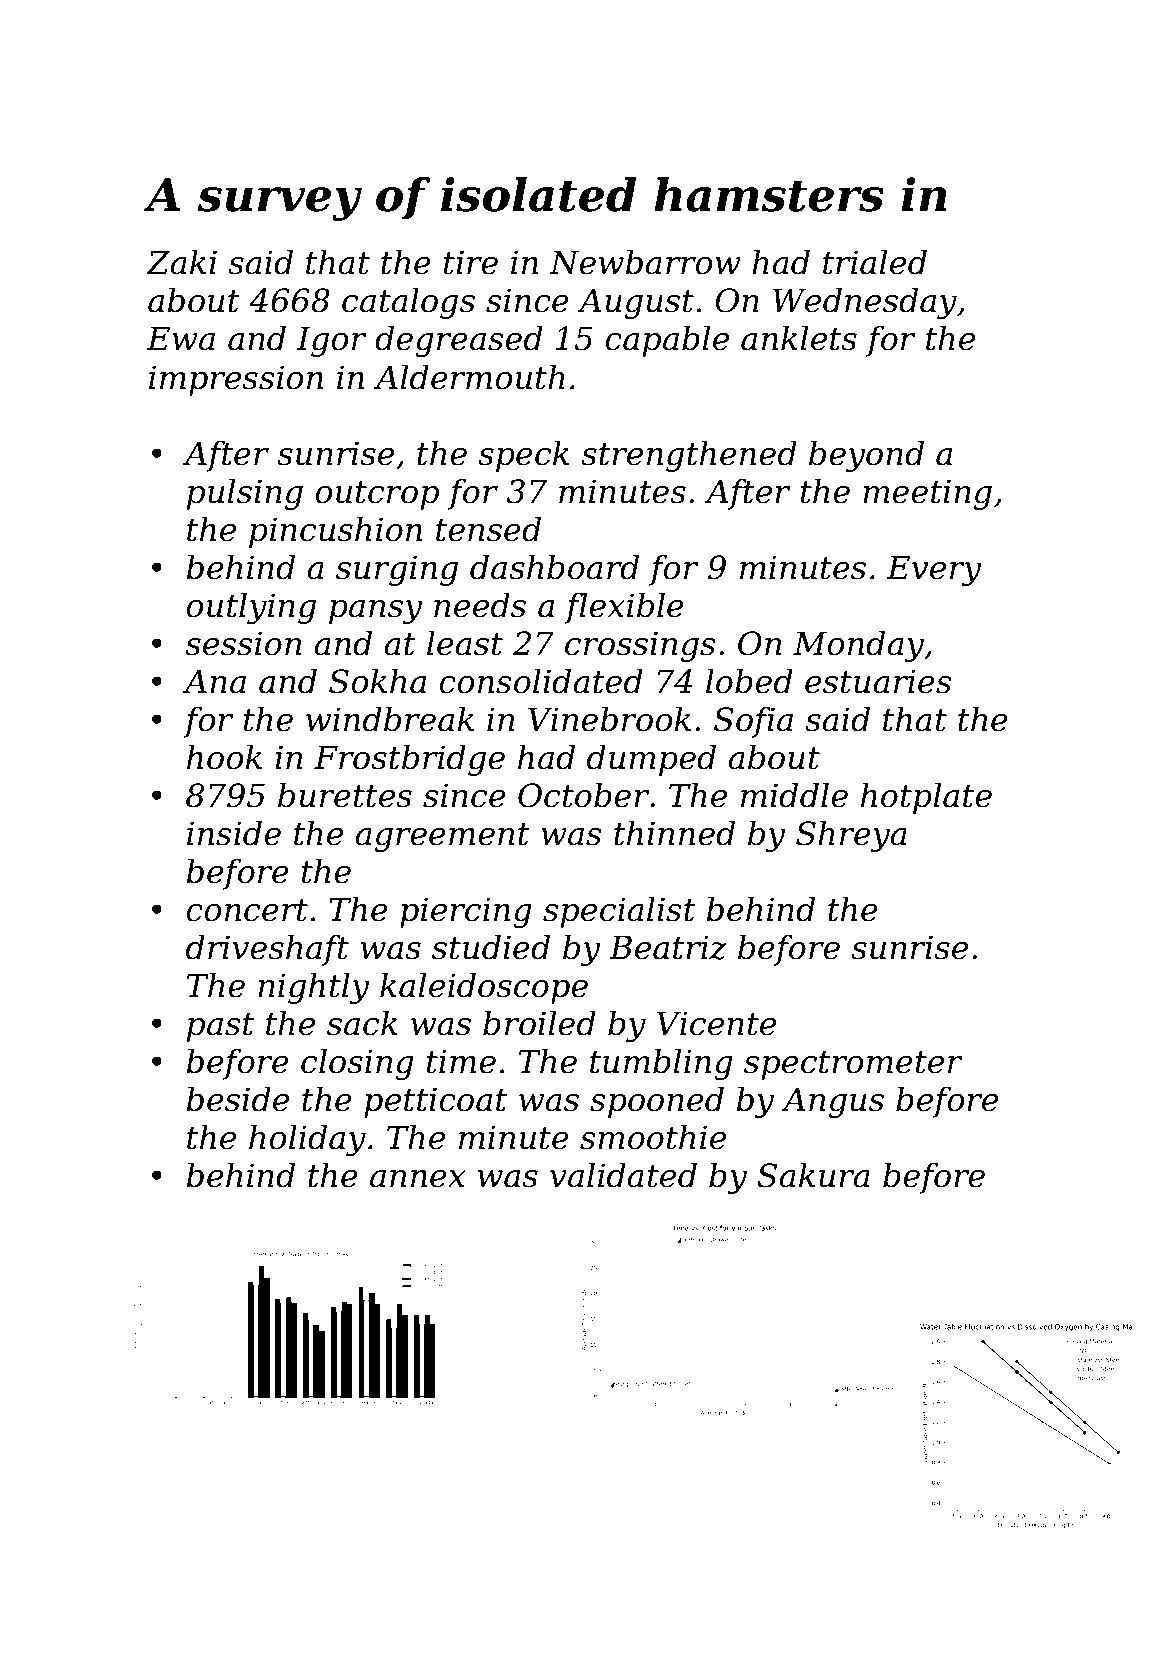 This screenshot has height=1654, width=1165. What do you see at coordinates (640, 646) in the screenshot?
I see `crossings` at bounding box center [640, 646].
